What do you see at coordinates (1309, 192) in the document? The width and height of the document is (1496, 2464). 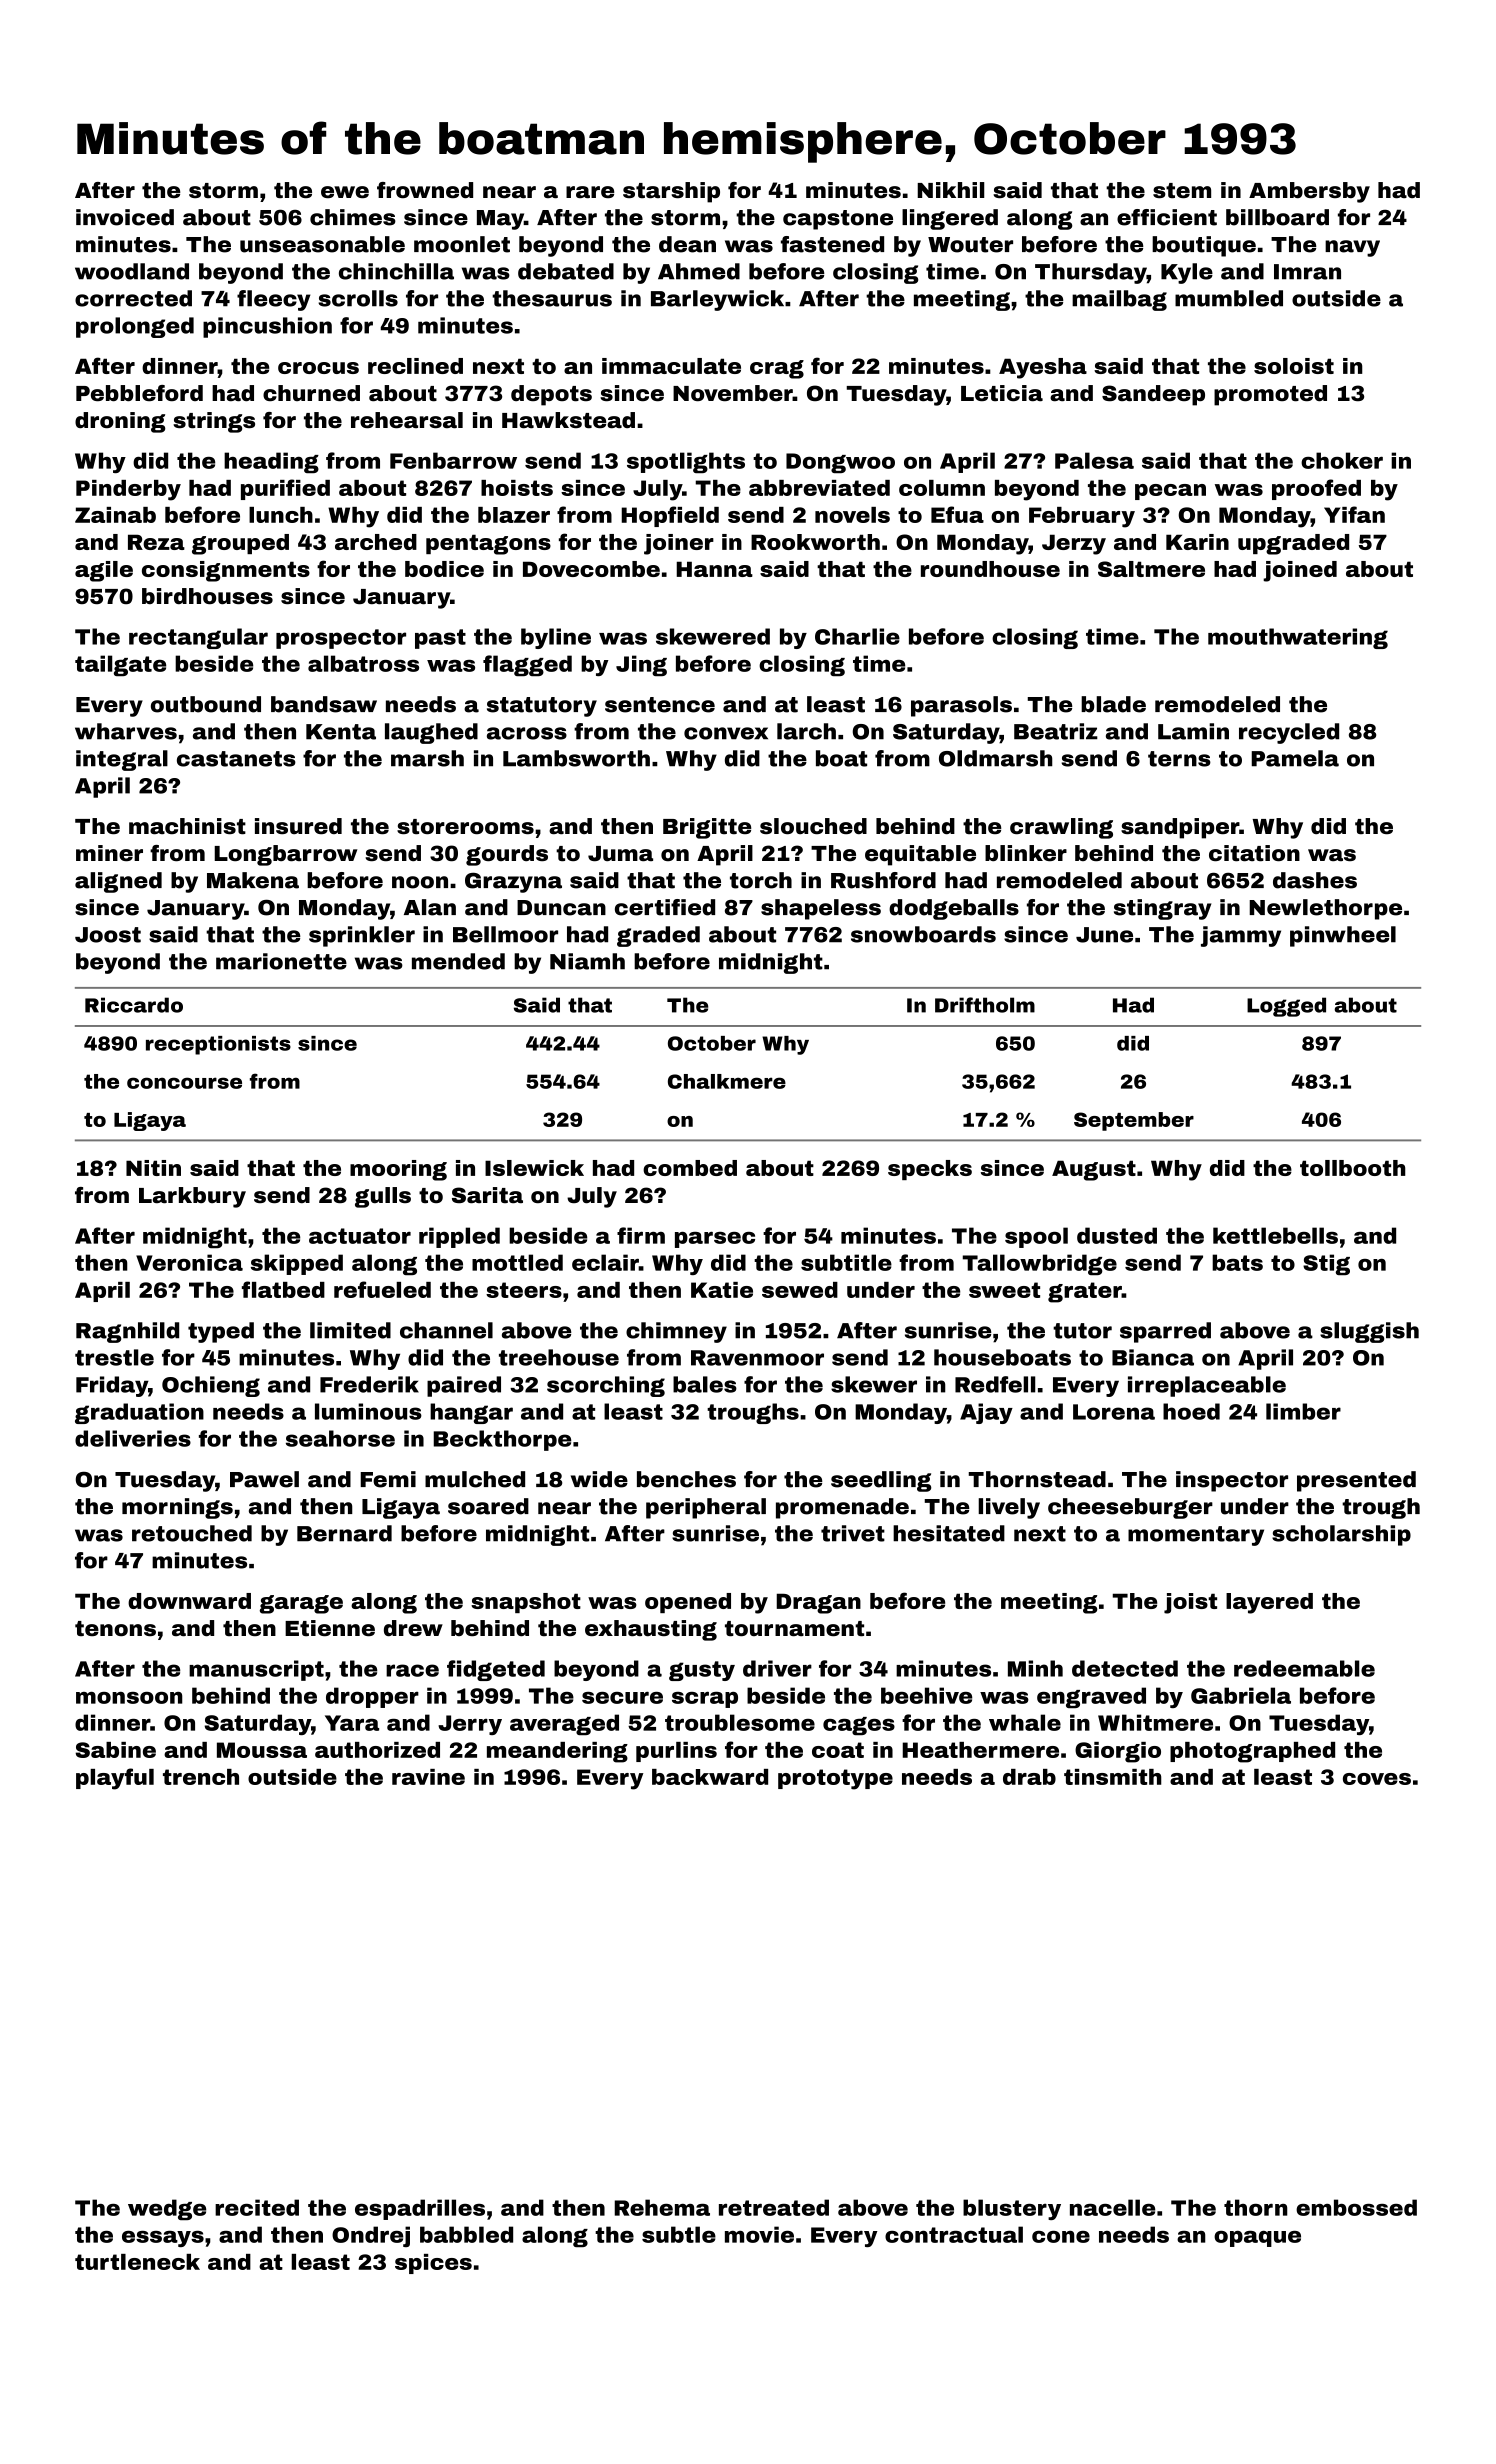 I see `Ambersby` at bounding box center [1309, 192].
